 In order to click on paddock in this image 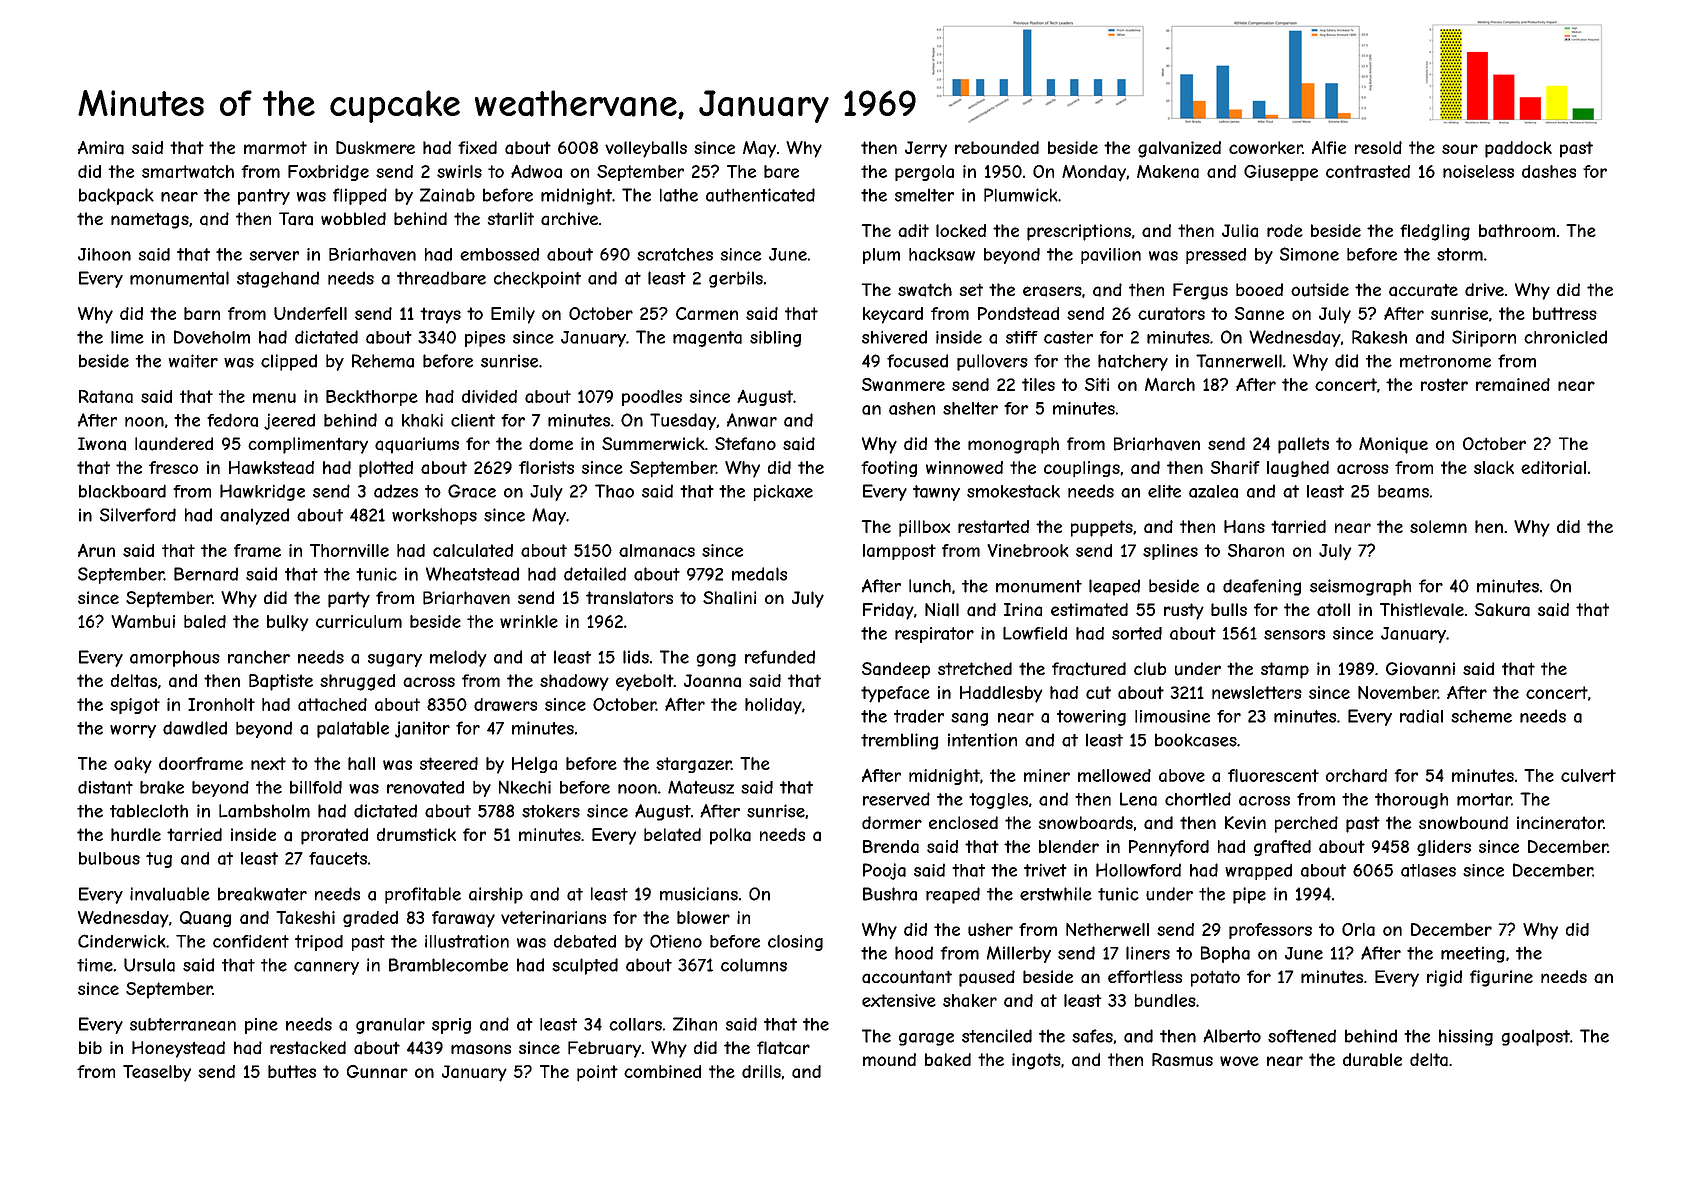, I will do `click(1518, 149)`.
